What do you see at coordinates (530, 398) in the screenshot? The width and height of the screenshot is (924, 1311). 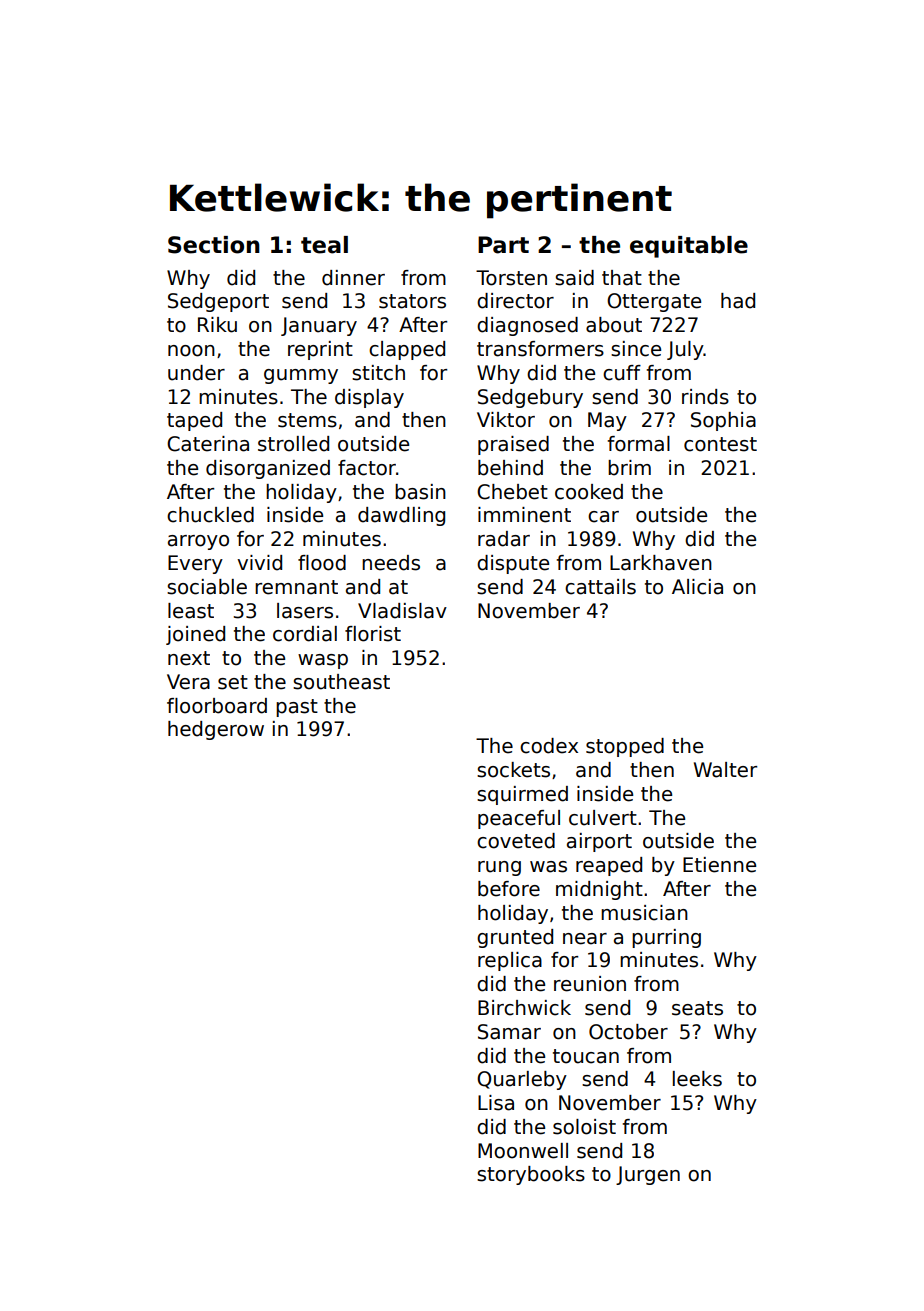 I see `Sedgebury` at bounding box center [530, 398].
